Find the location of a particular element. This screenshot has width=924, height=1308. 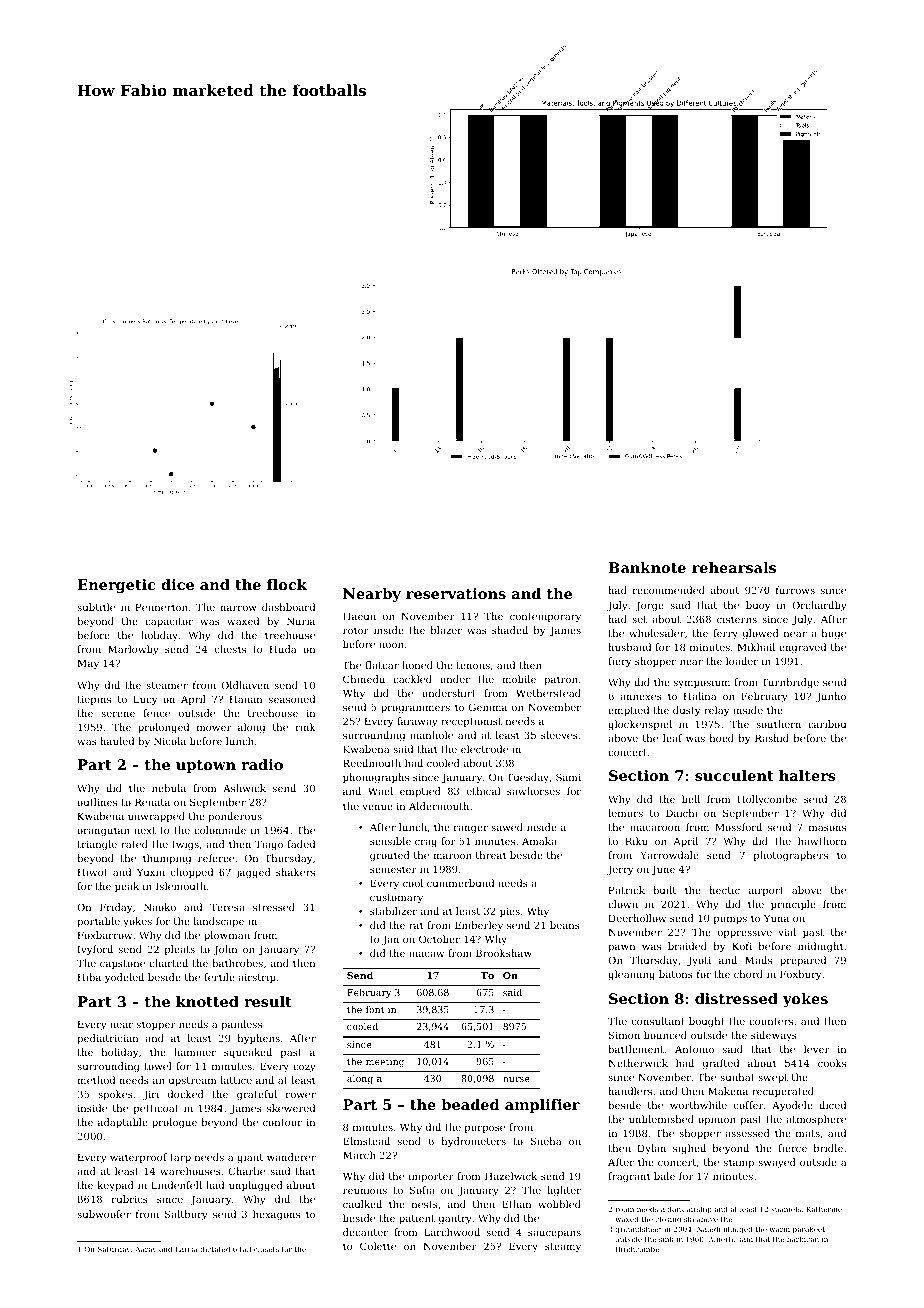

caulked is located at coordinates (362, 1204).
